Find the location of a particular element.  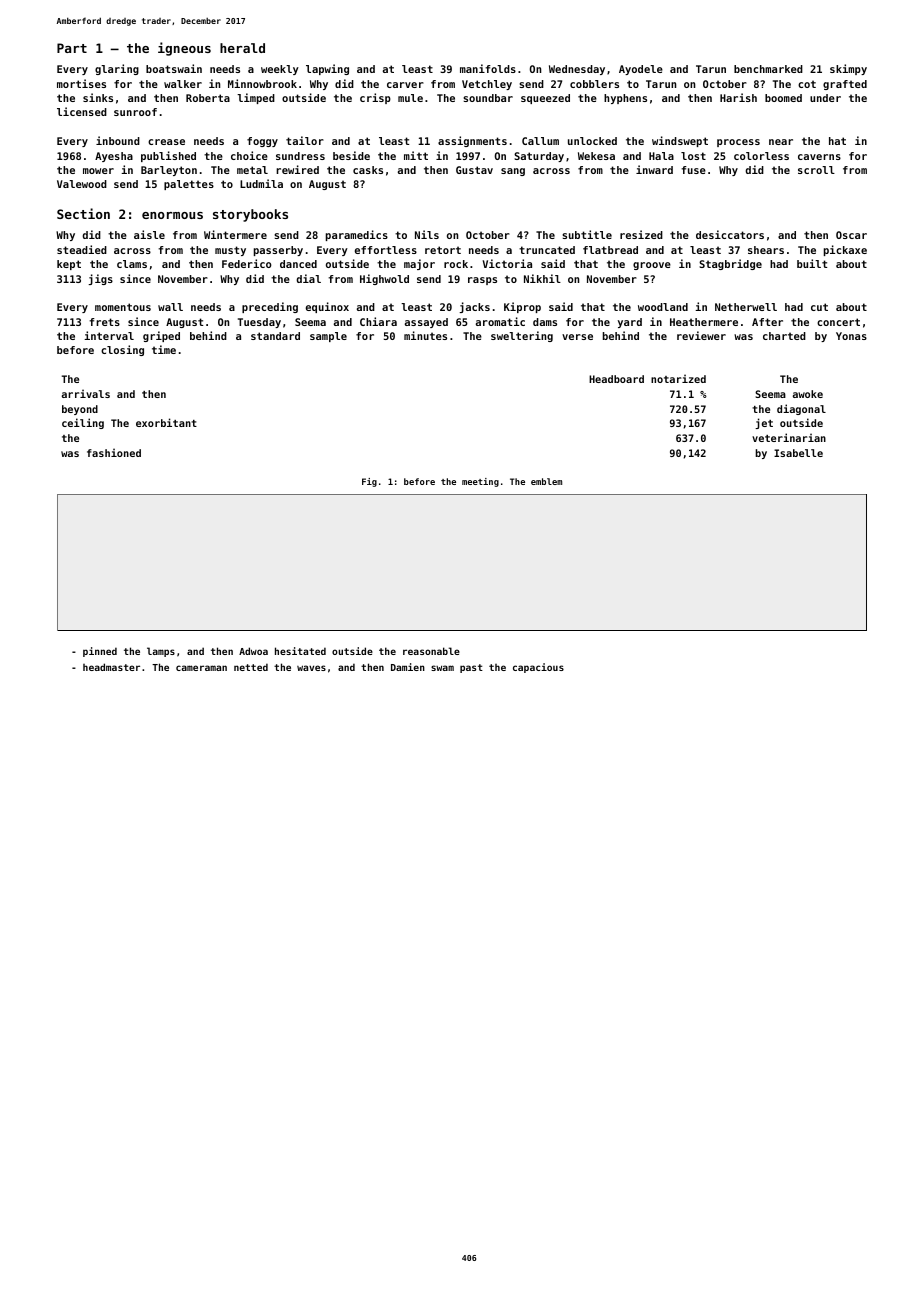

Adwoa is located at coordinates (253, 651).
